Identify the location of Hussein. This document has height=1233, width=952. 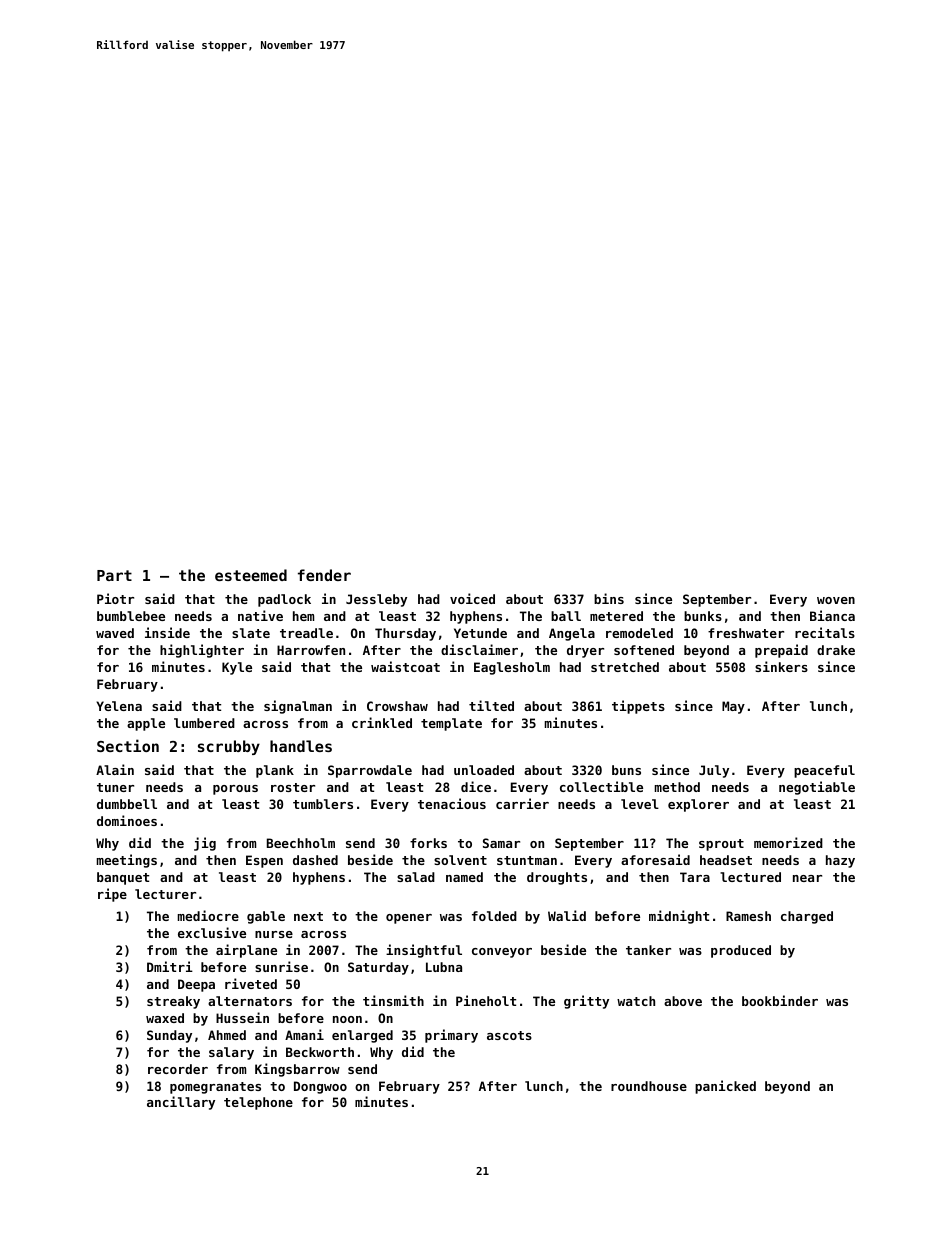
(242, 1017).
